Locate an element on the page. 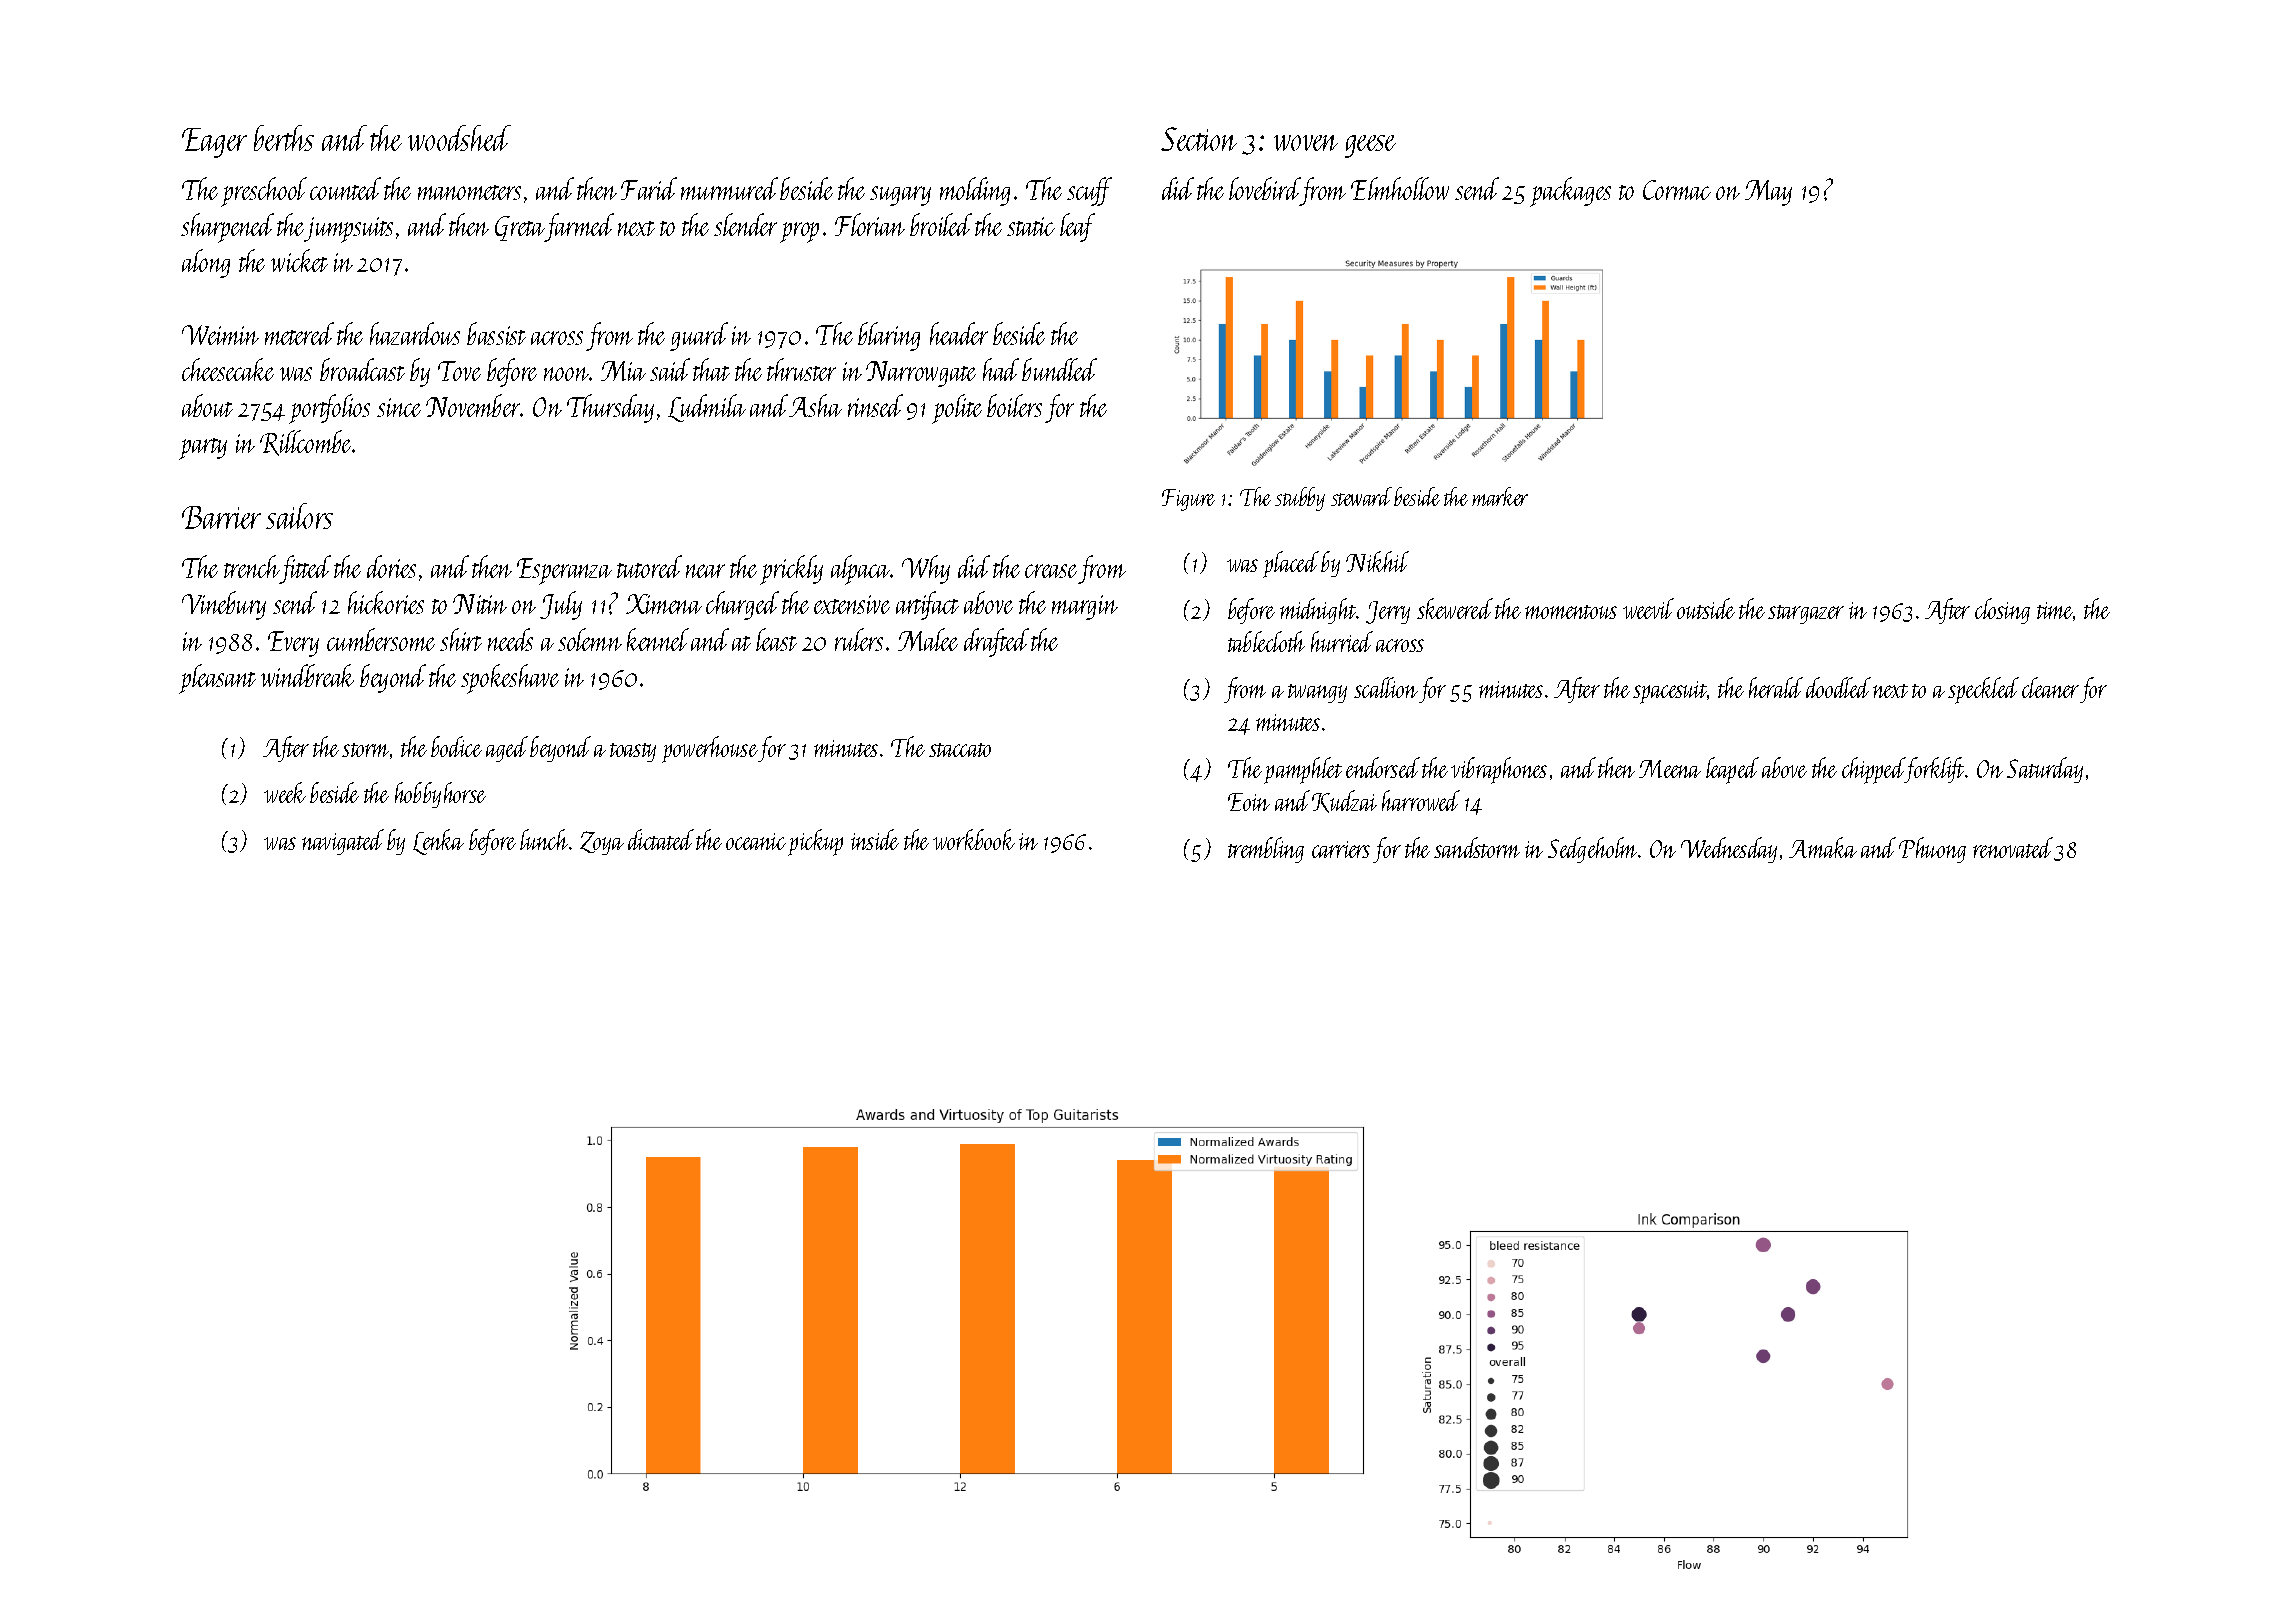 The image size is (2292, 1620). marker is located at coordinates (1500, 496).
